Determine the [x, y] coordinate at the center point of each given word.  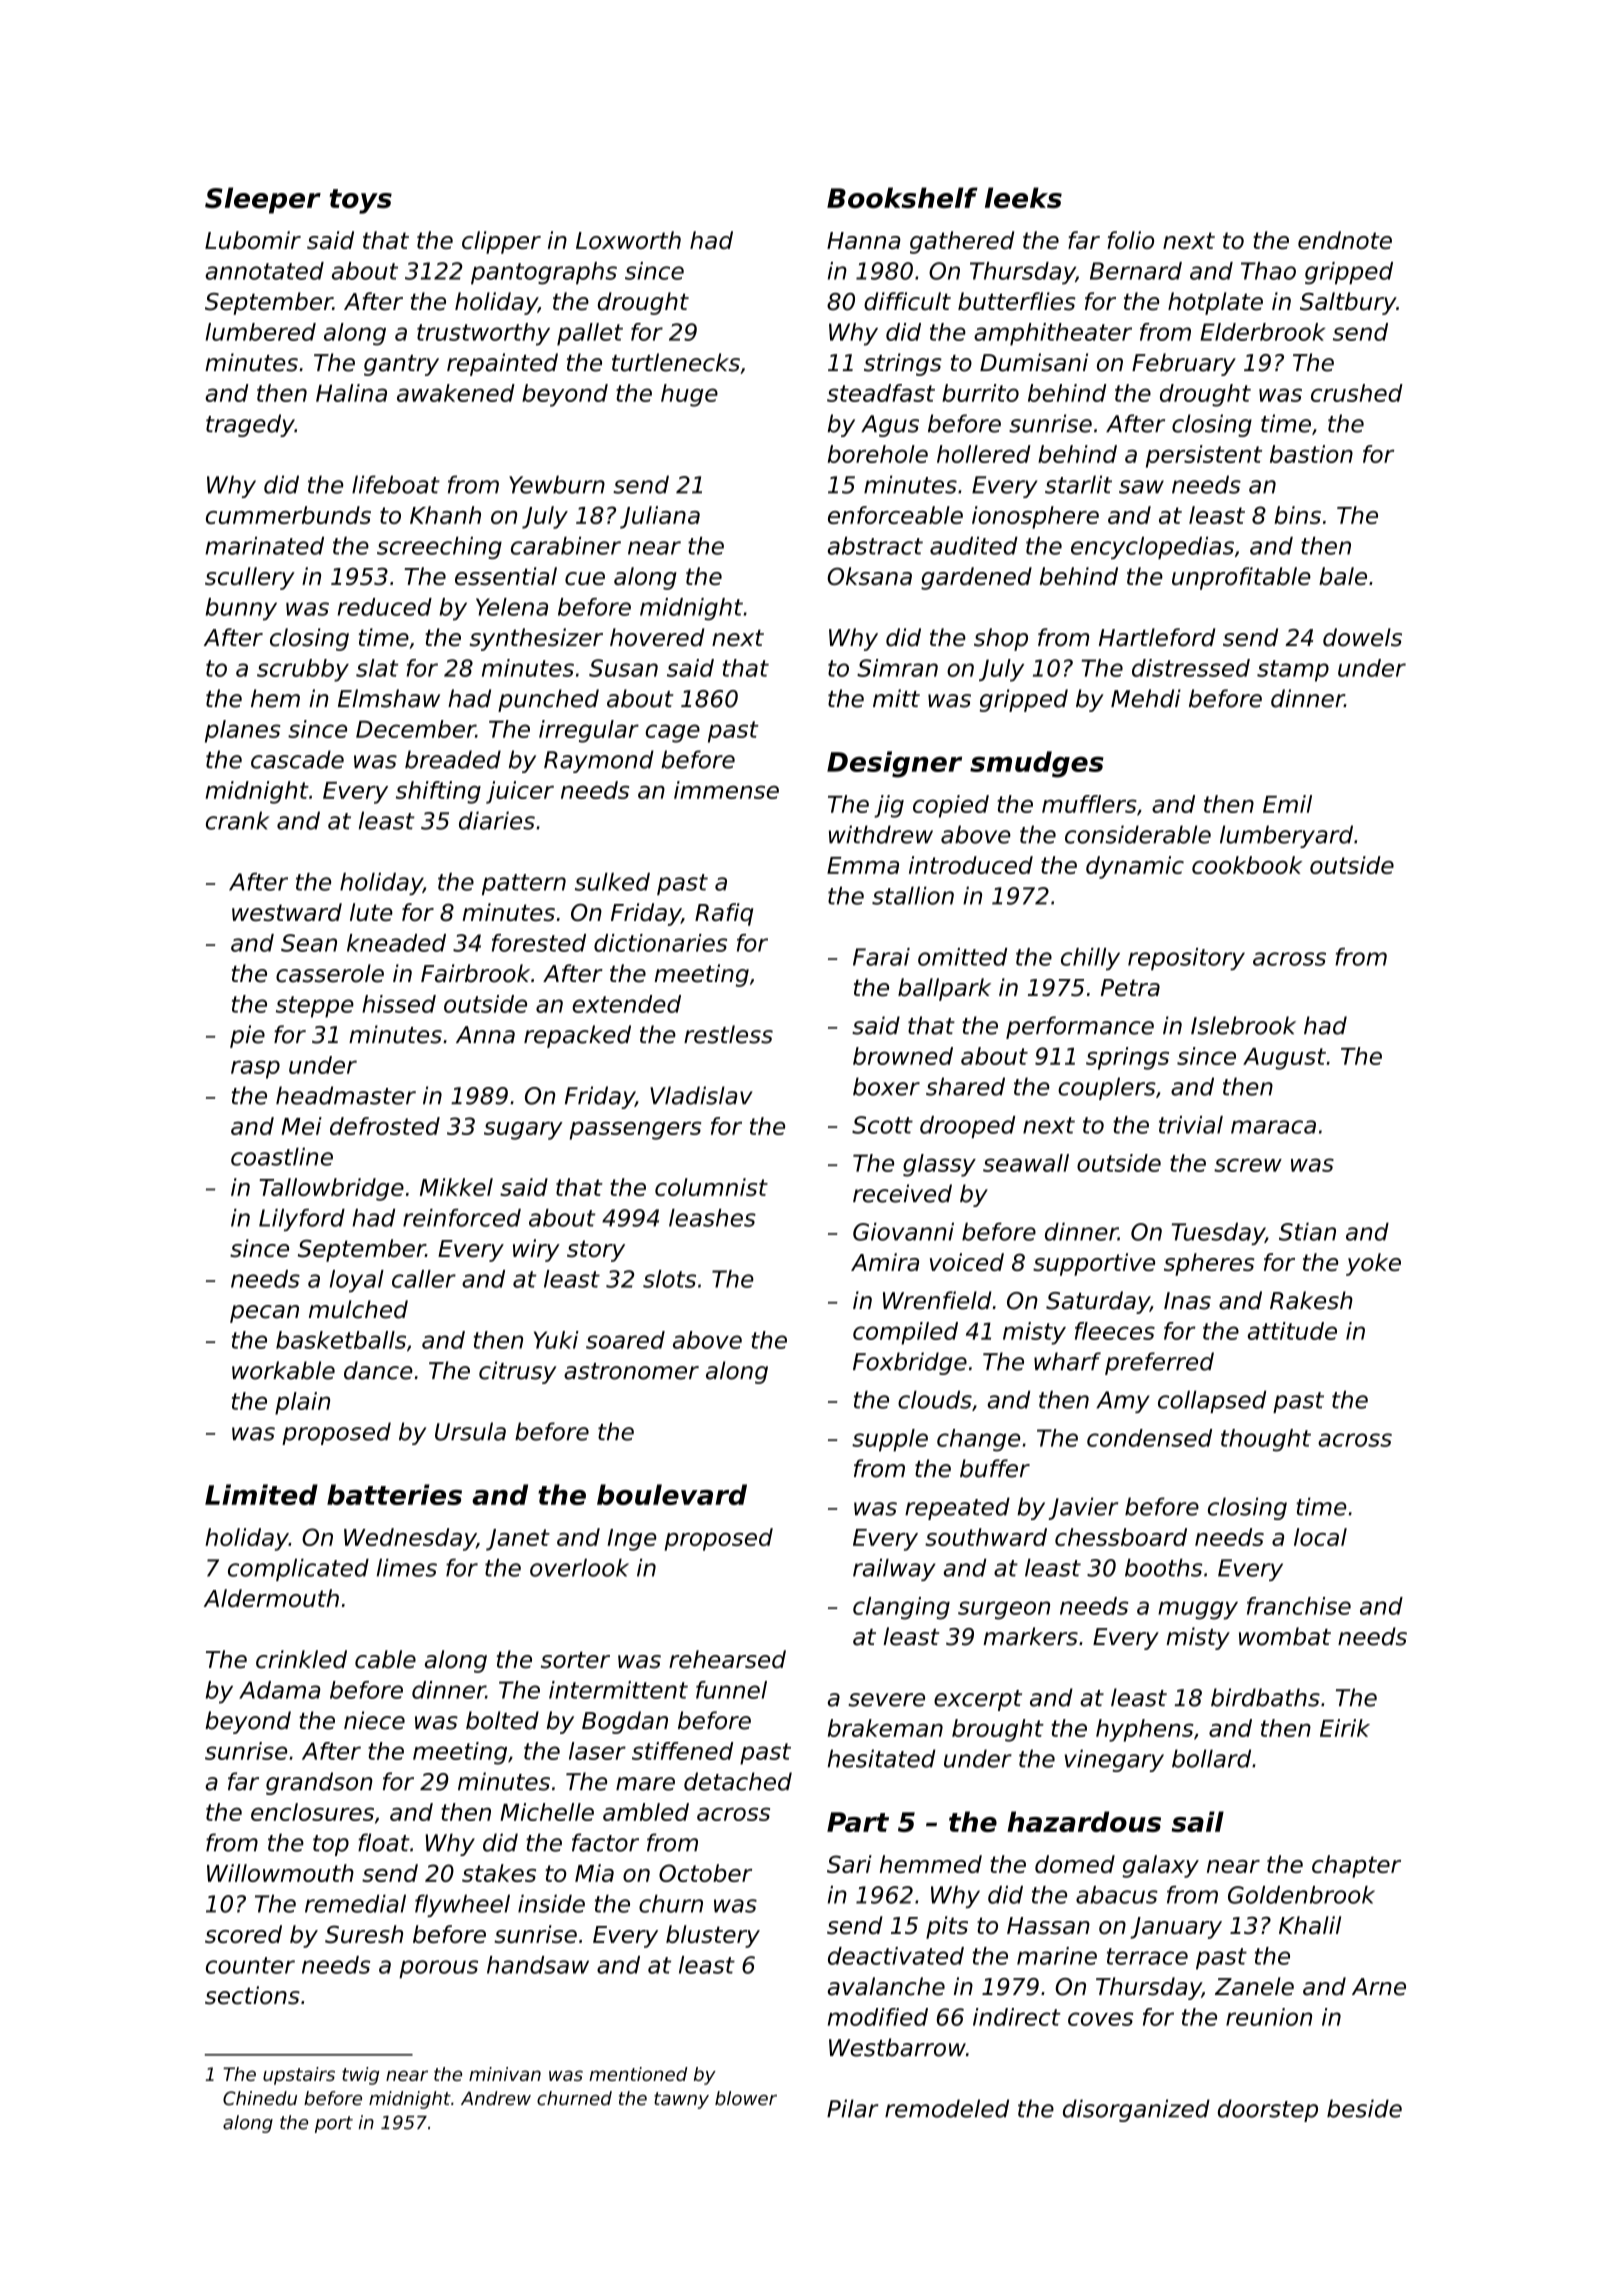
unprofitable [1241, 578]
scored [243, 1934]
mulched [358, 1309]
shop [1001, 639]
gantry [401, 365]
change [978, 1440]
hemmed [931, 1864]
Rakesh [1311, 1300]
